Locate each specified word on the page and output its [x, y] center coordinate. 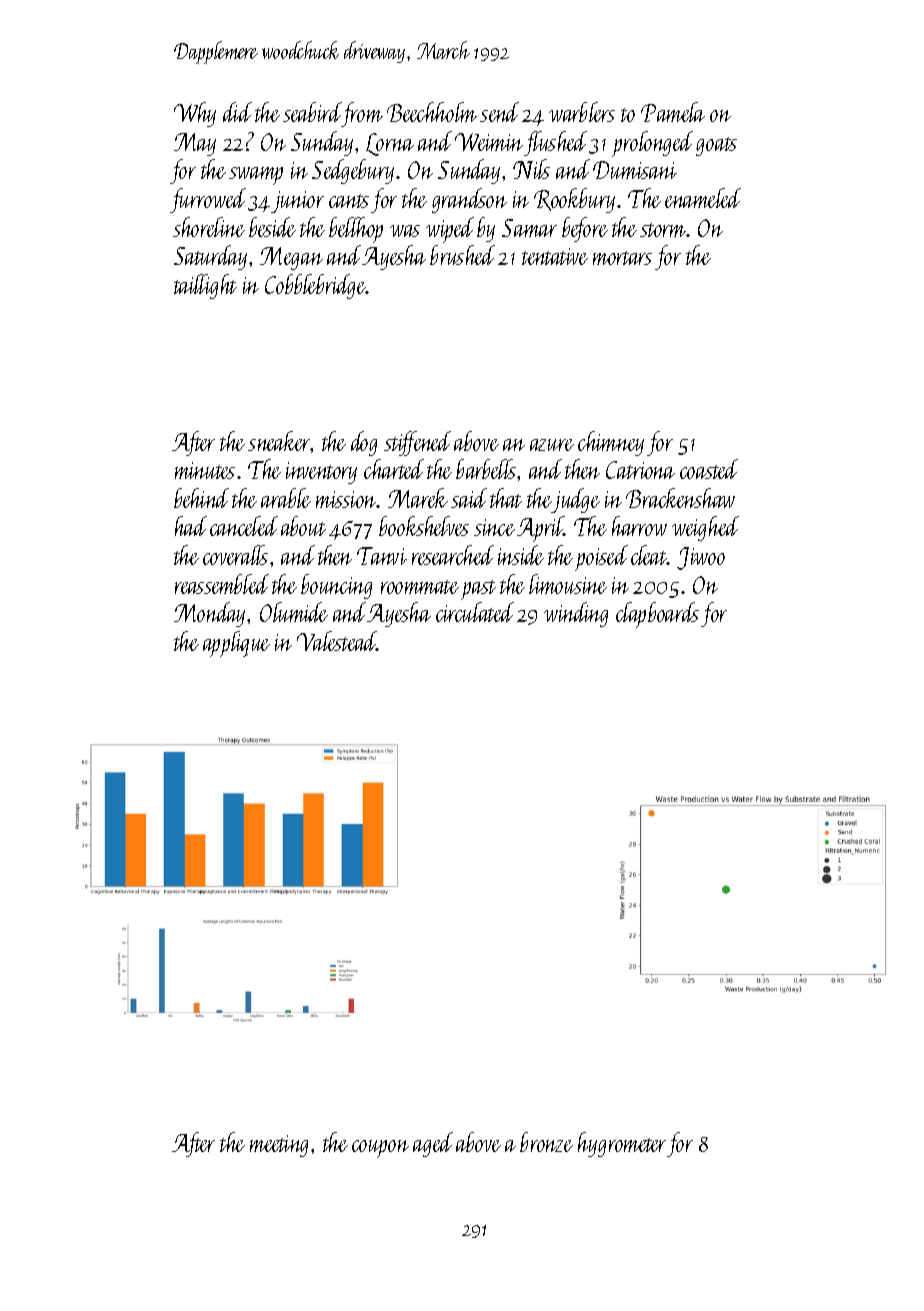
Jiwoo [701, 558]
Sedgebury [353, 171]
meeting [279, 1146]
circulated [475, 612]
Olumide [294, 612]
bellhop [356, 230]
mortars [622, 258]
